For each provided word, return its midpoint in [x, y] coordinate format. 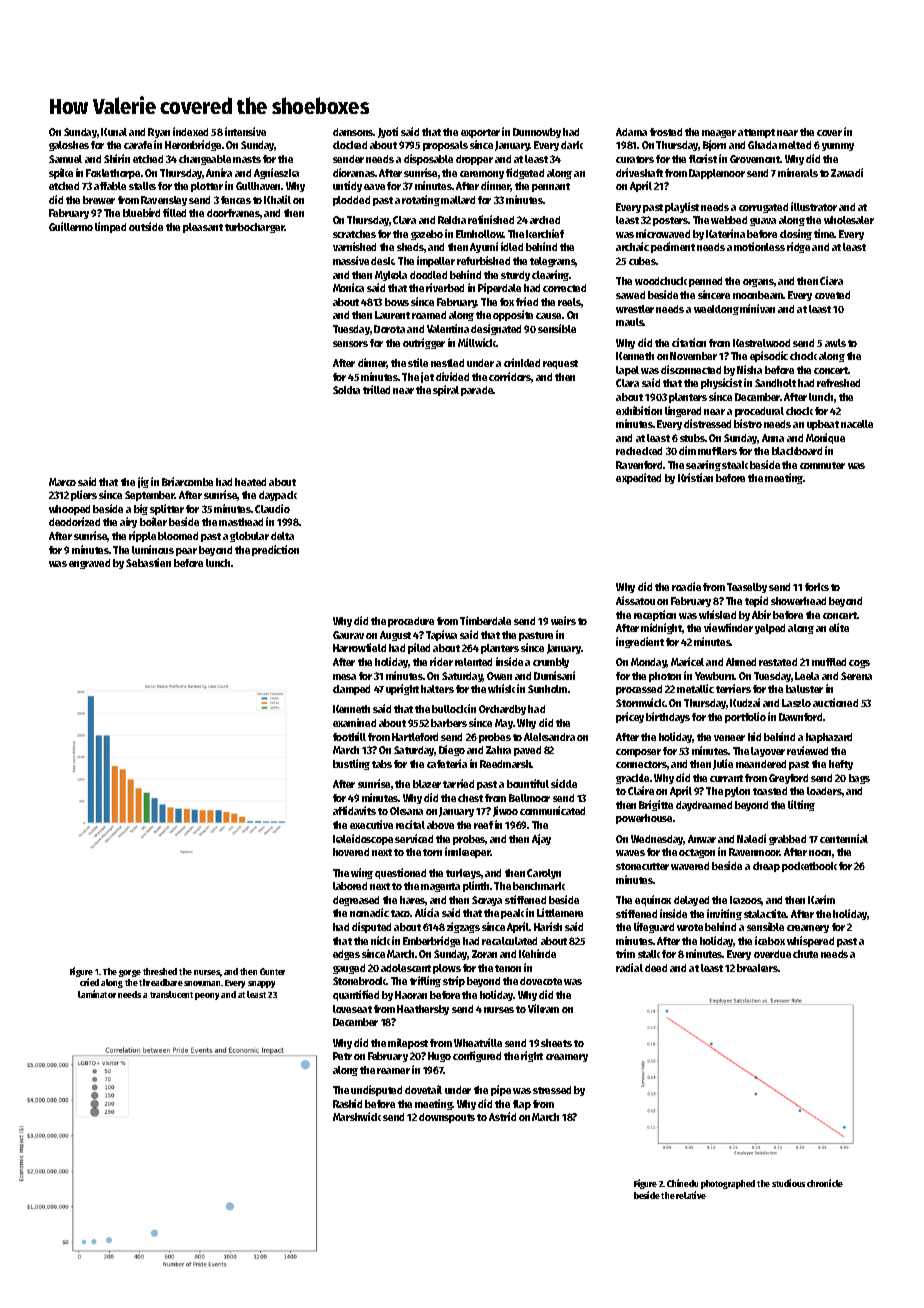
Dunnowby [537, 133]
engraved [89, 564]
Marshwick [357, 1116]
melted [795, 145]
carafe [138, 145]
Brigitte [656, 805]
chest [470, 798]
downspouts [447, 1118]
